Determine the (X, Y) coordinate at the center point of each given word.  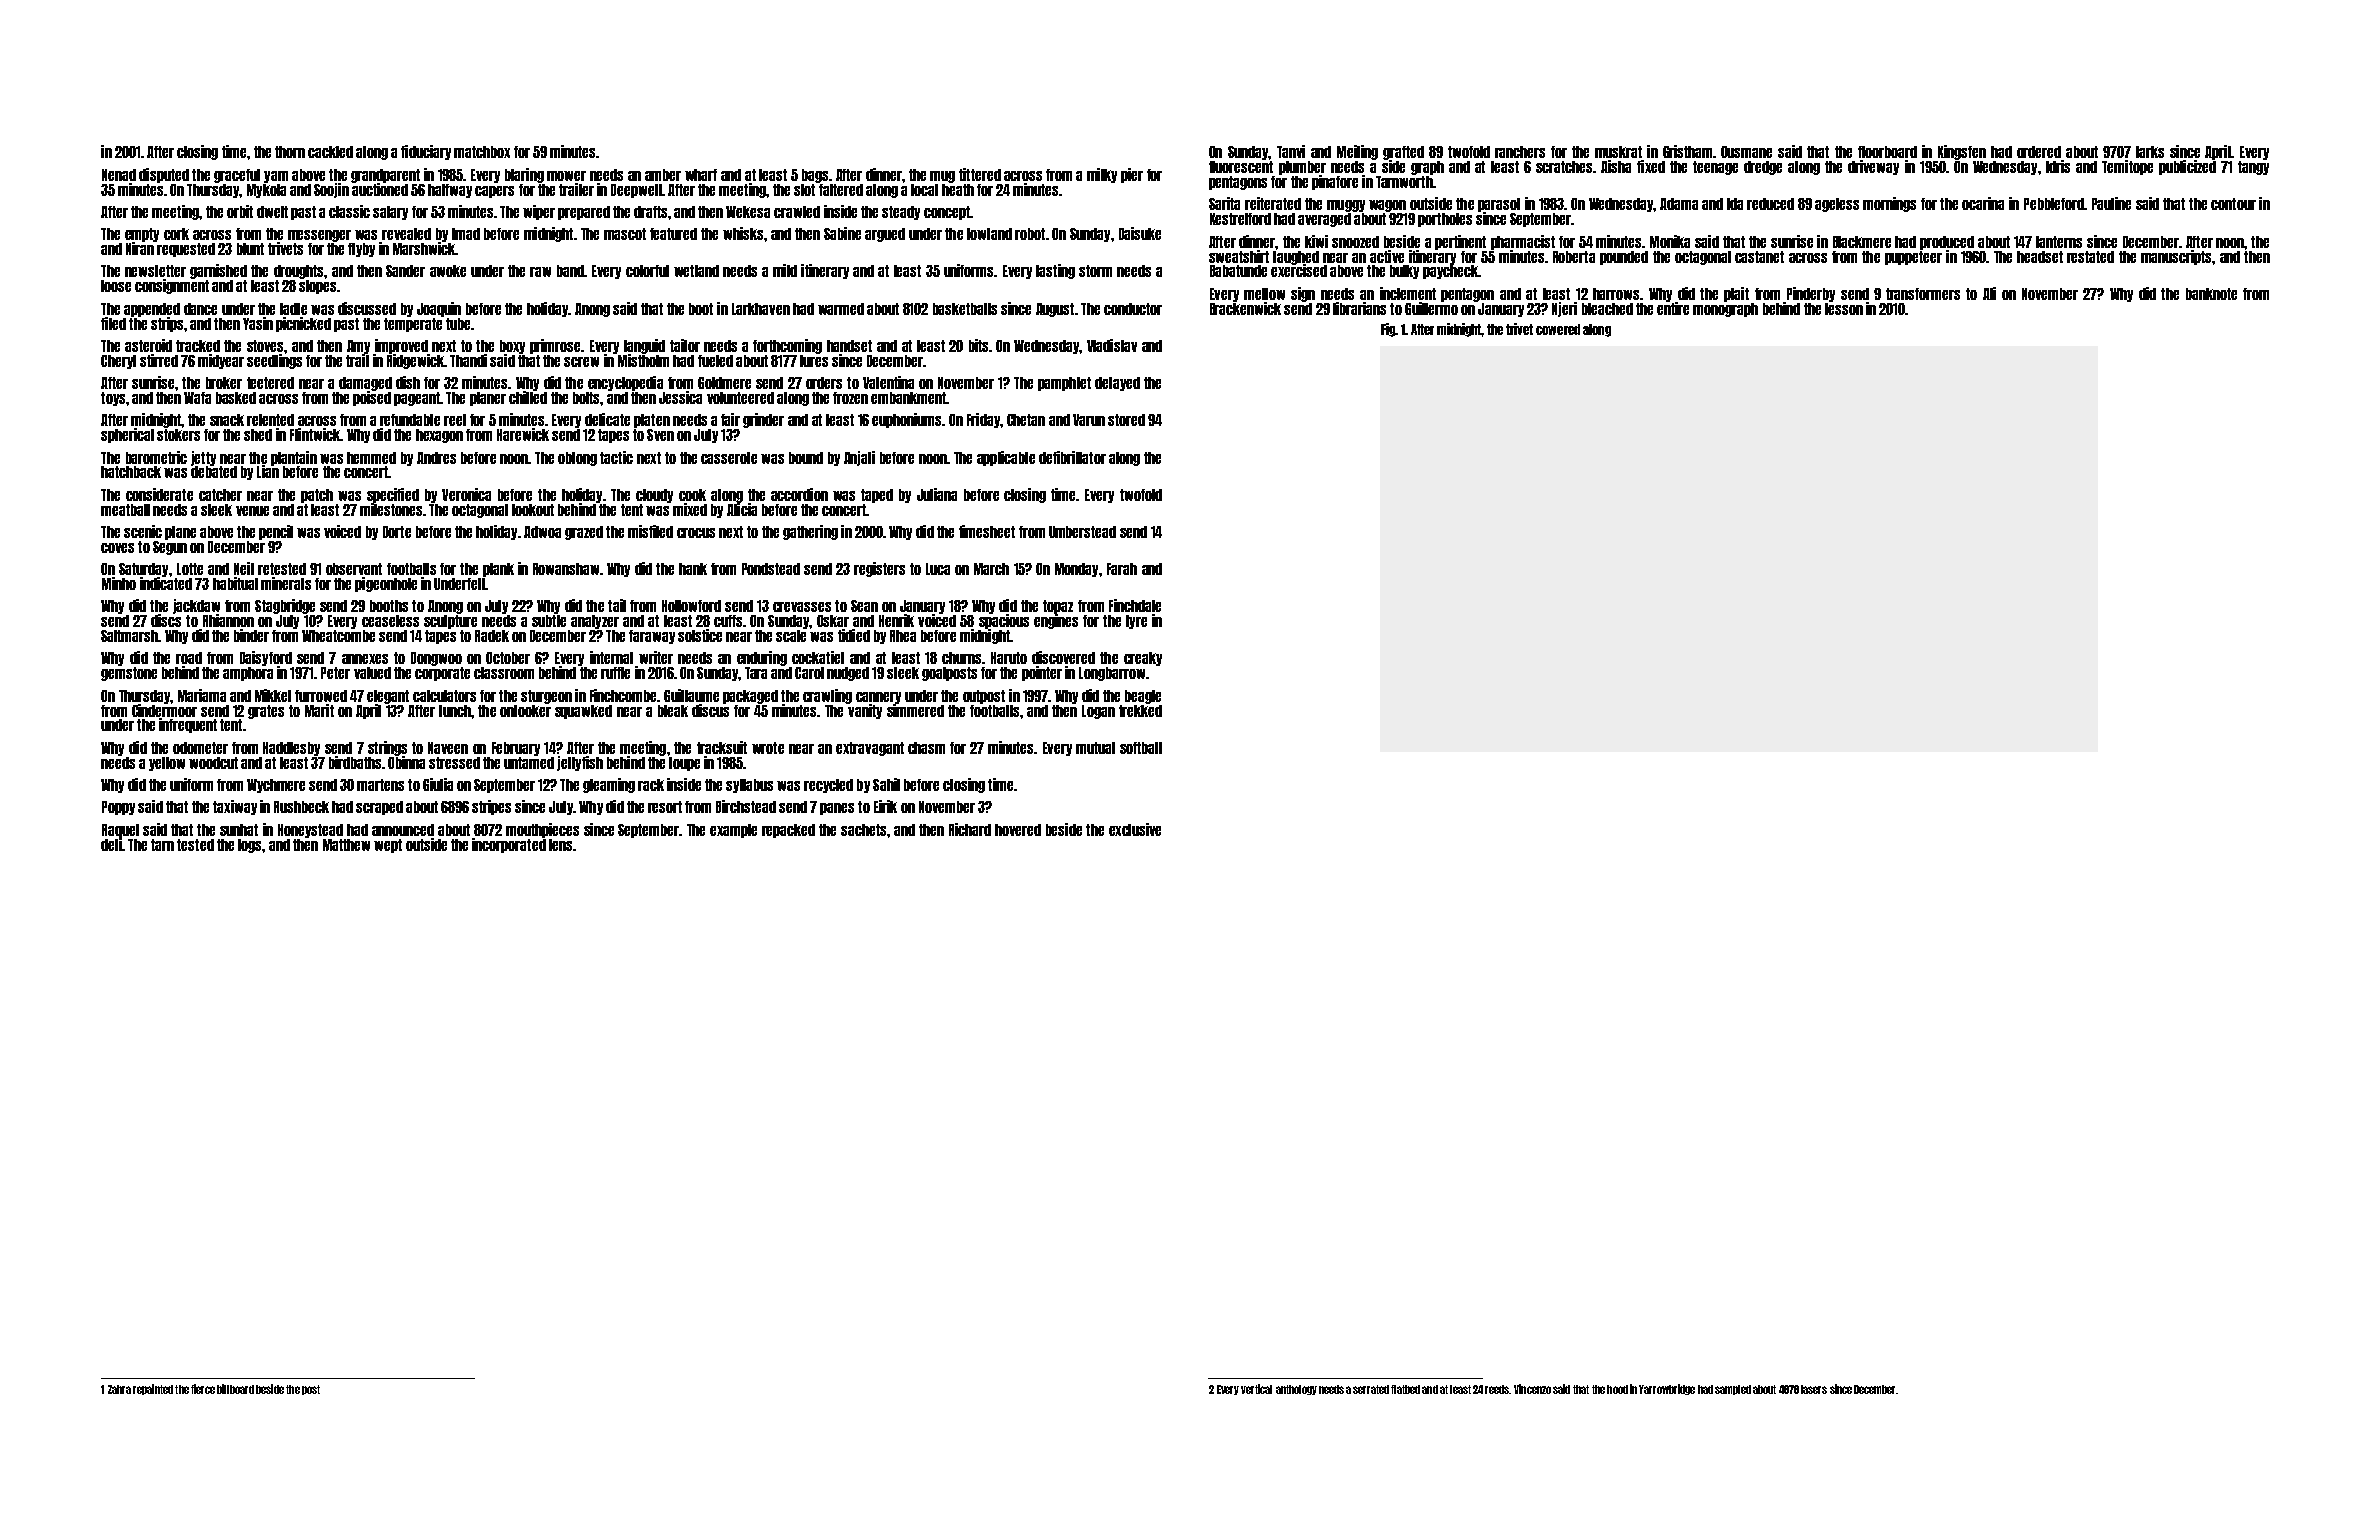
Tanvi (1291, 151)
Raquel (120, 830)
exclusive (1135, 829)
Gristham (1687, 151)
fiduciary (426, 152)
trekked (1140, 711)
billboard (235, 1389)
